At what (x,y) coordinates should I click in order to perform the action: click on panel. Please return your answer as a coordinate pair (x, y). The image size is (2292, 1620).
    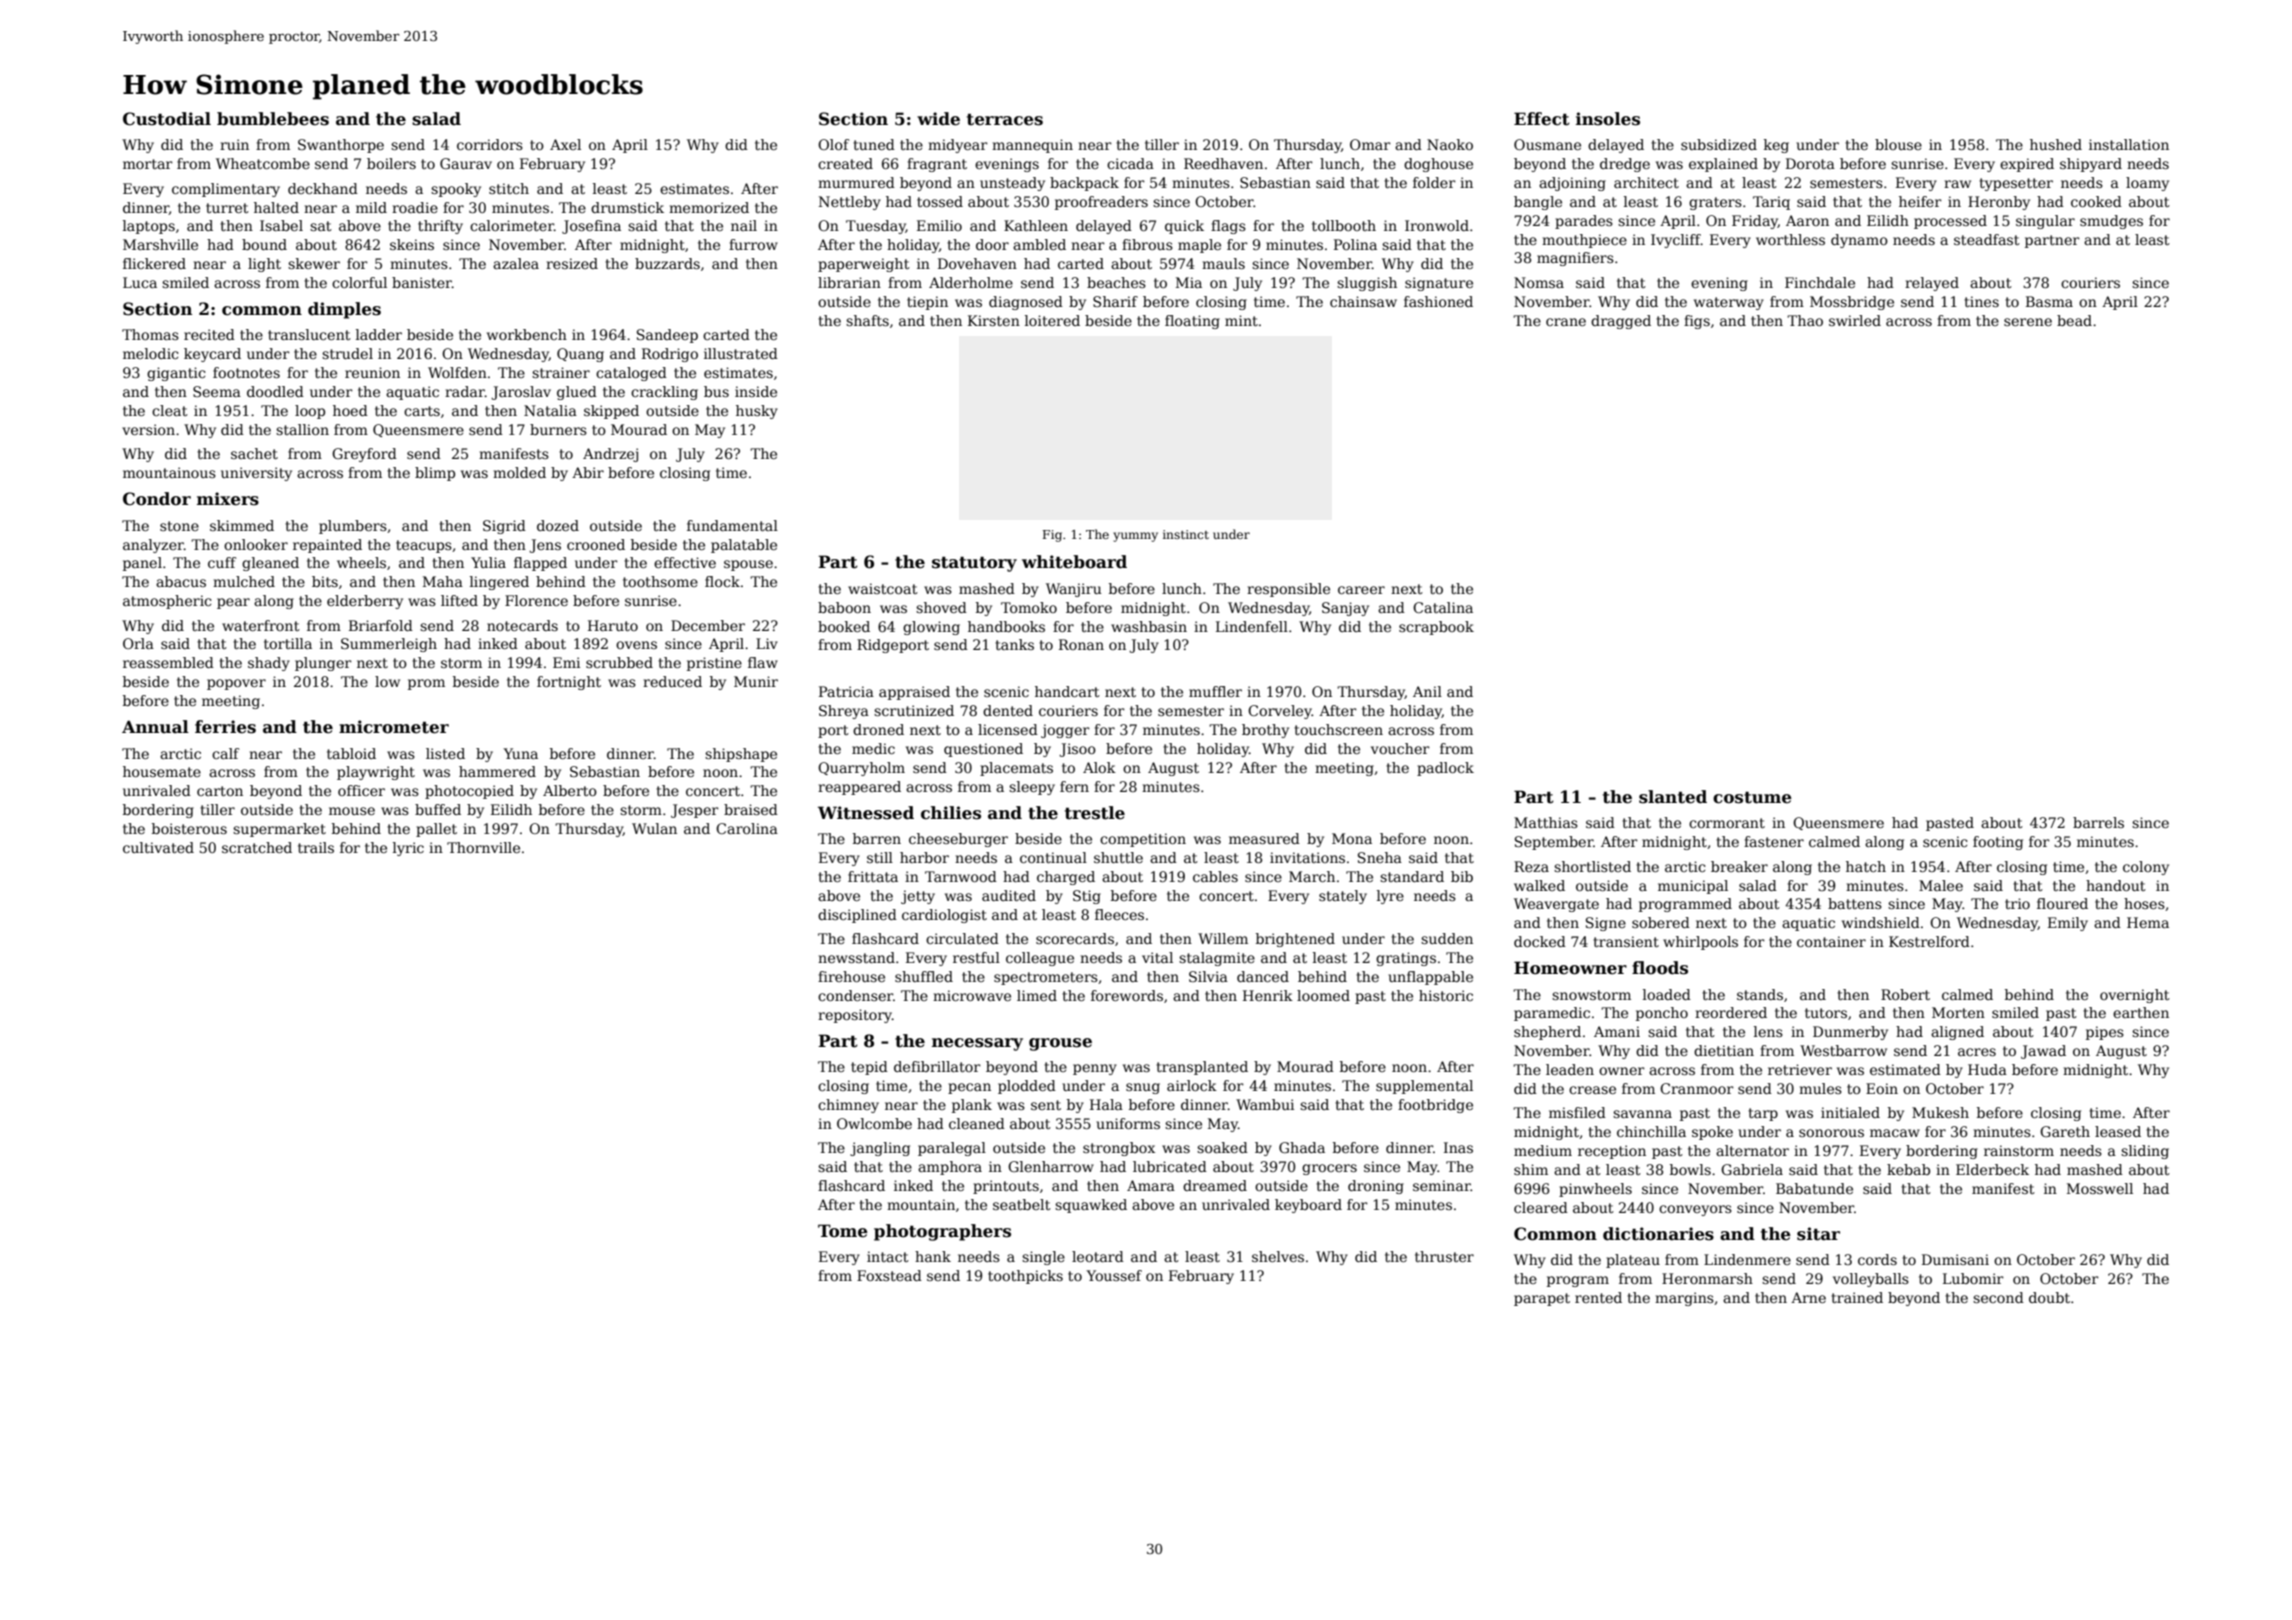
    Looking at the image, I should click on (142, 564).
